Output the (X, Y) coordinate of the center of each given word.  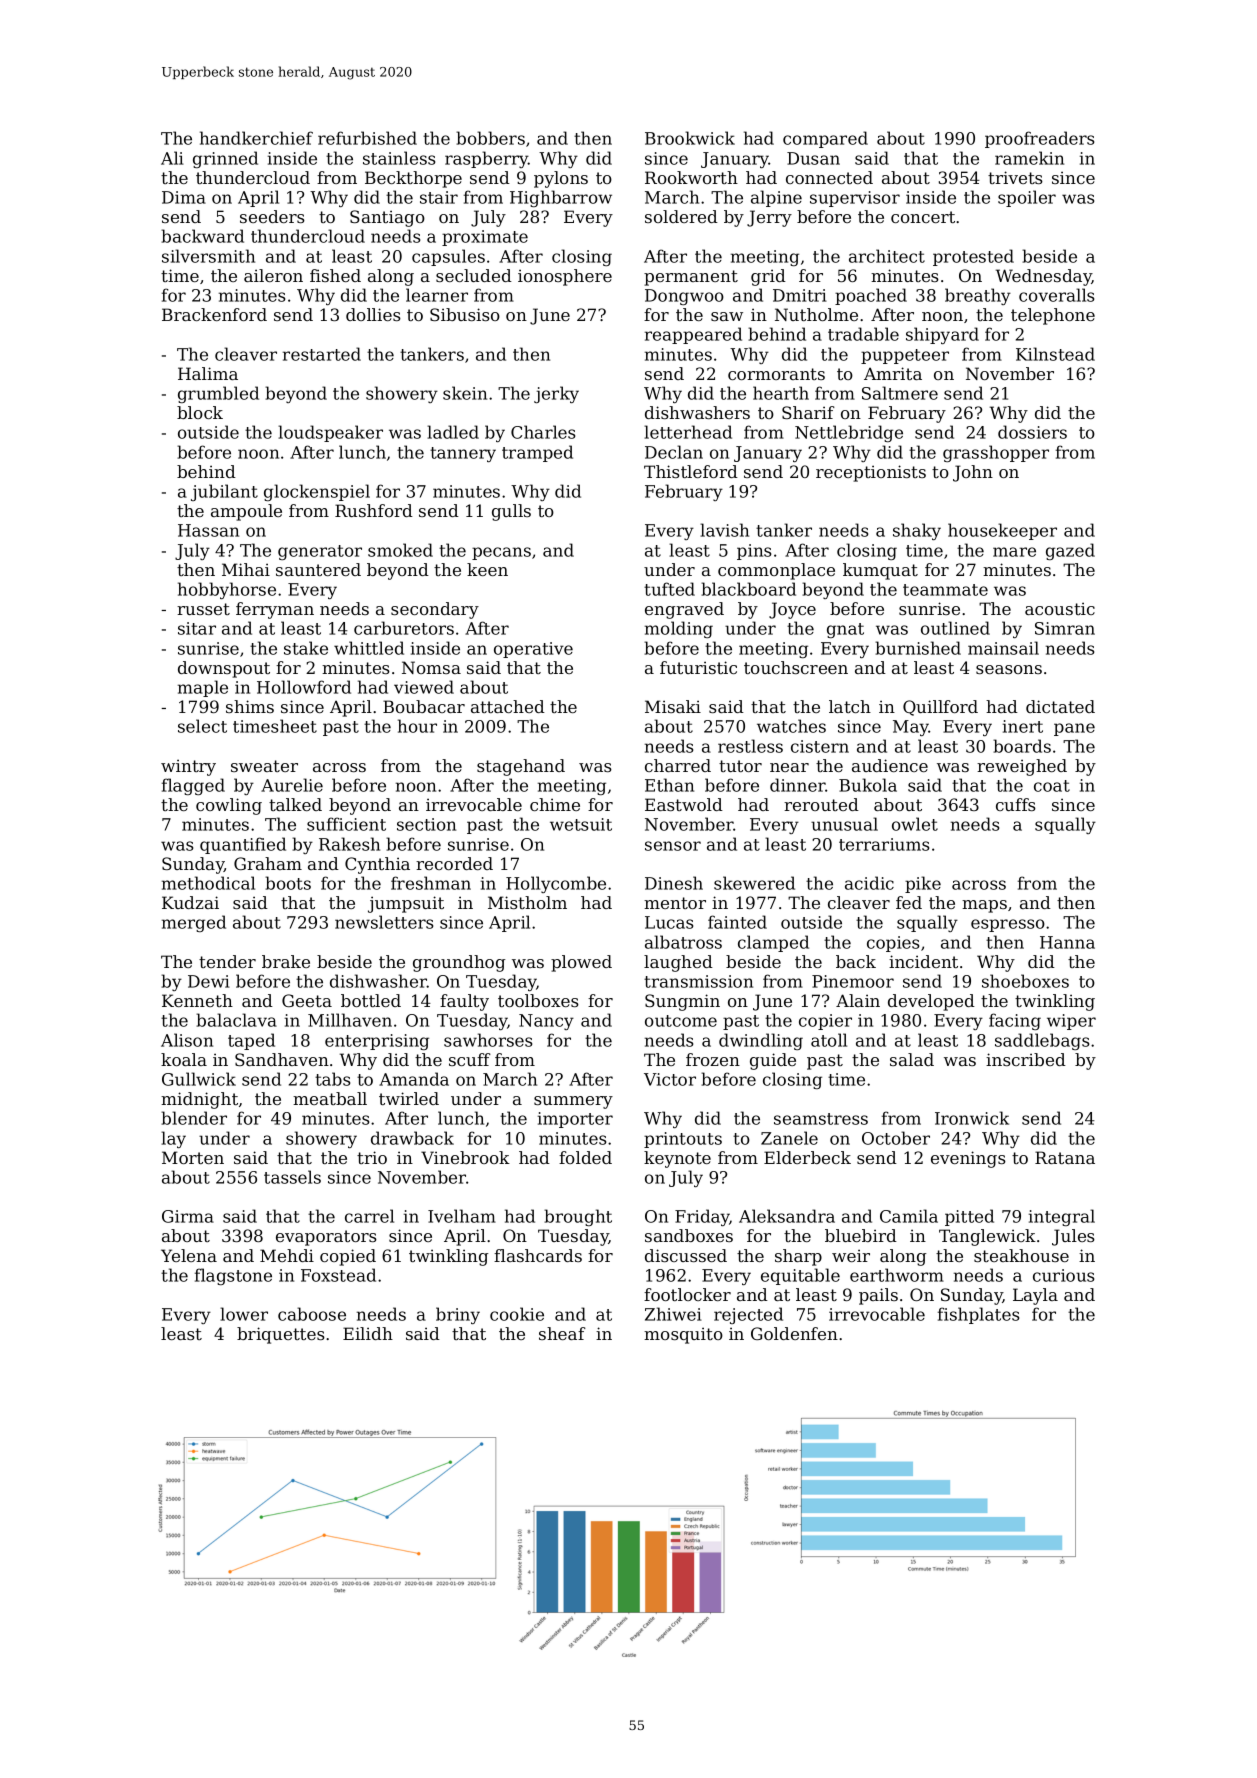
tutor (740, 766)
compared (825, 139)
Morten (193, 1157)
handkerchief (256, 138)
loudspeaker (330, 433)
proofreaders (1039, 139)
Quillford (940, 708)
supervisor (855, 199)
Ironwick (972, 1118)
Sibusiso (465, 314)
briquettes (281, 1335)
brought (578, 1217)
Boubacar (424, 706)
